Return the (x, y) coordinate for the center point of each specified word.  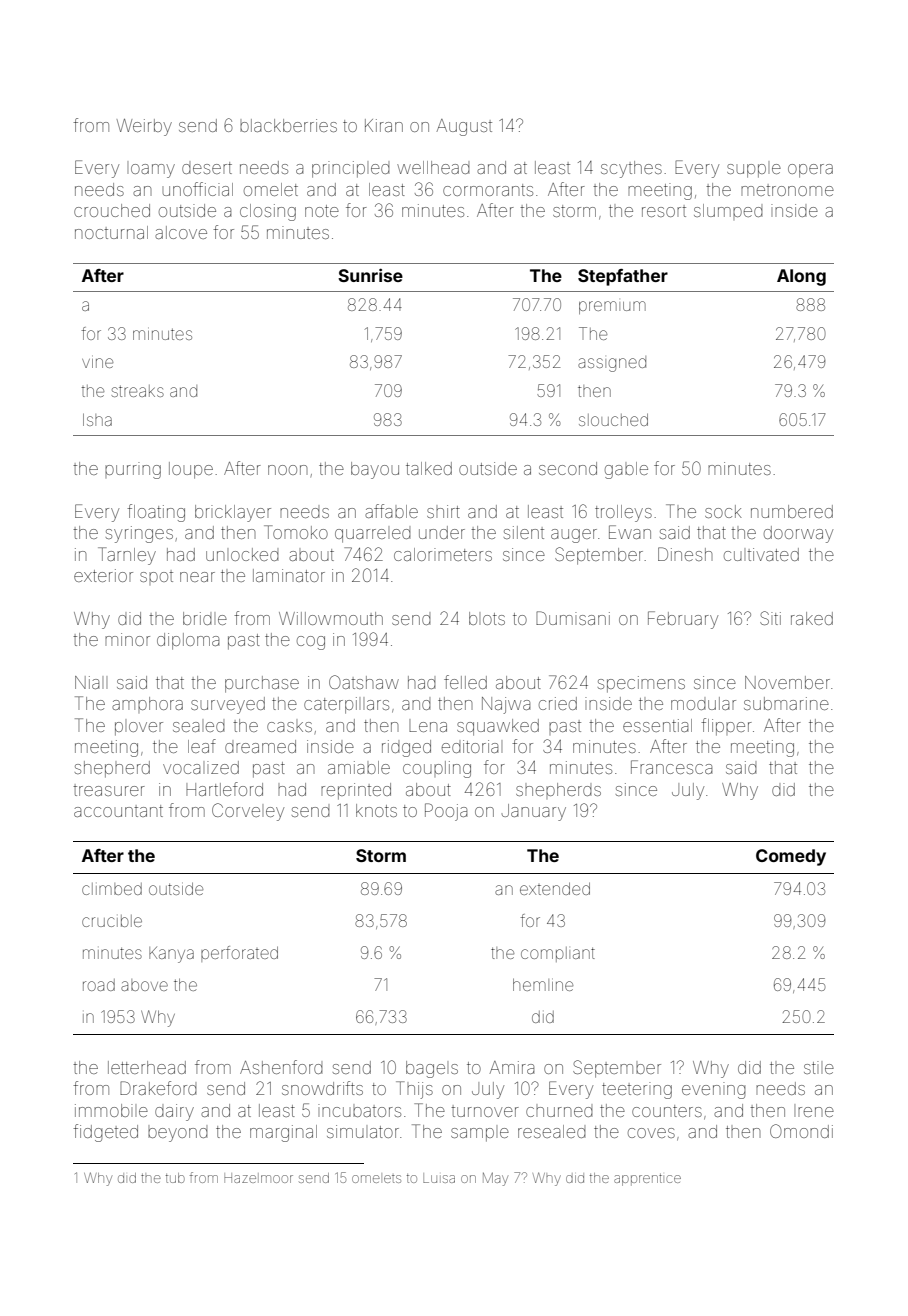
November (787, 682)
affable (391, 511)
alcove (181, 232)
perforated (239, 954)
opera (810, 171)
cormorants (488, 190)
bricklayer (233, 513)
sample (480, 1135)
